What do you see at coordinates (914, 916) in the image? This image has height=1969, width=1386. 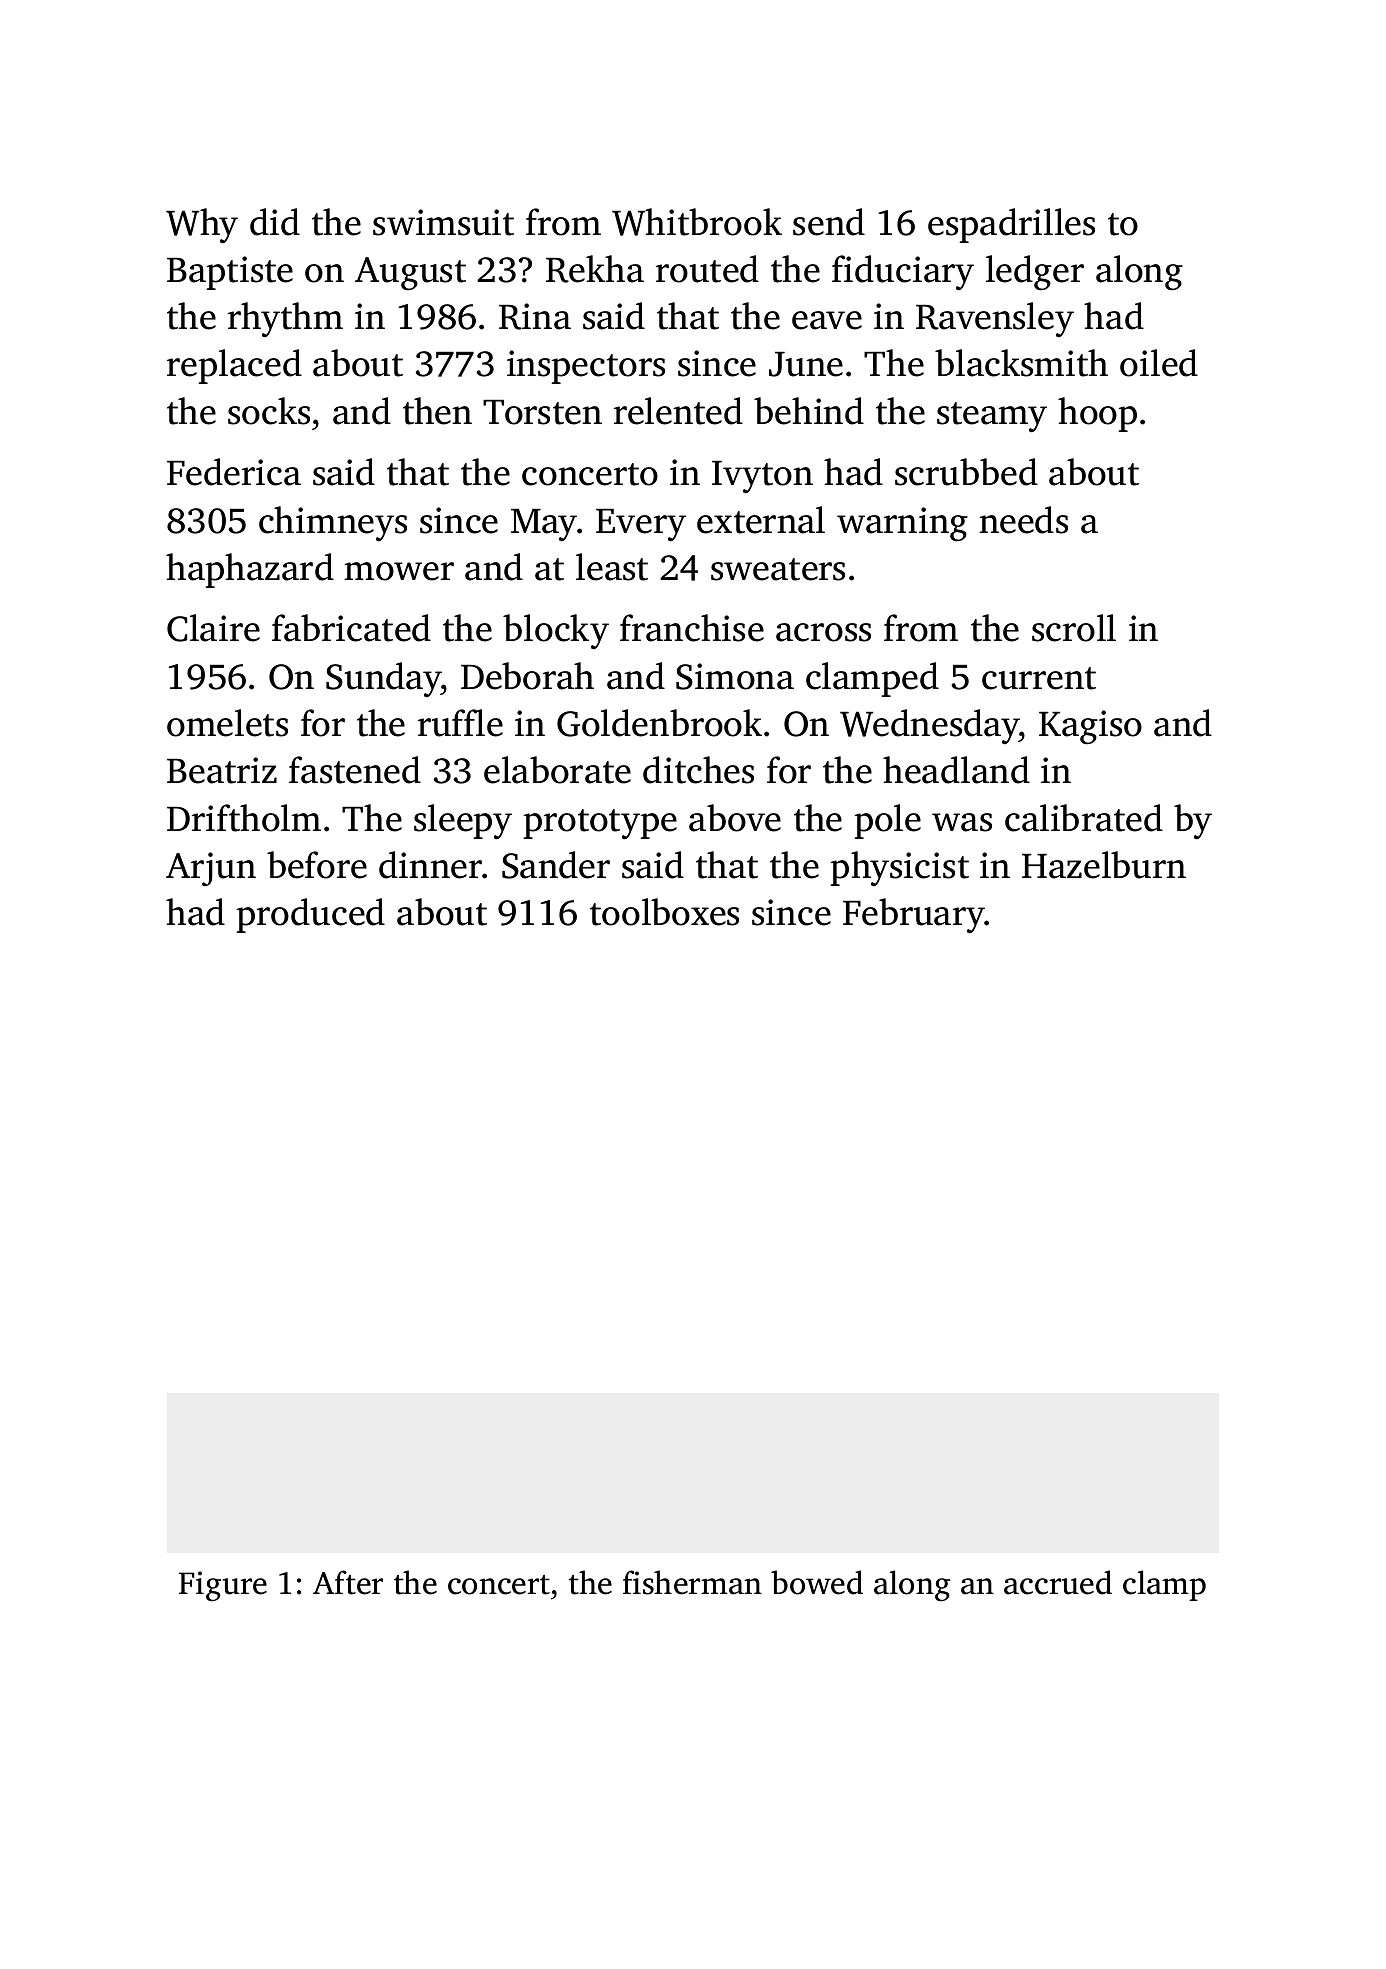 I see `February` at bounding box center [914, 916].
